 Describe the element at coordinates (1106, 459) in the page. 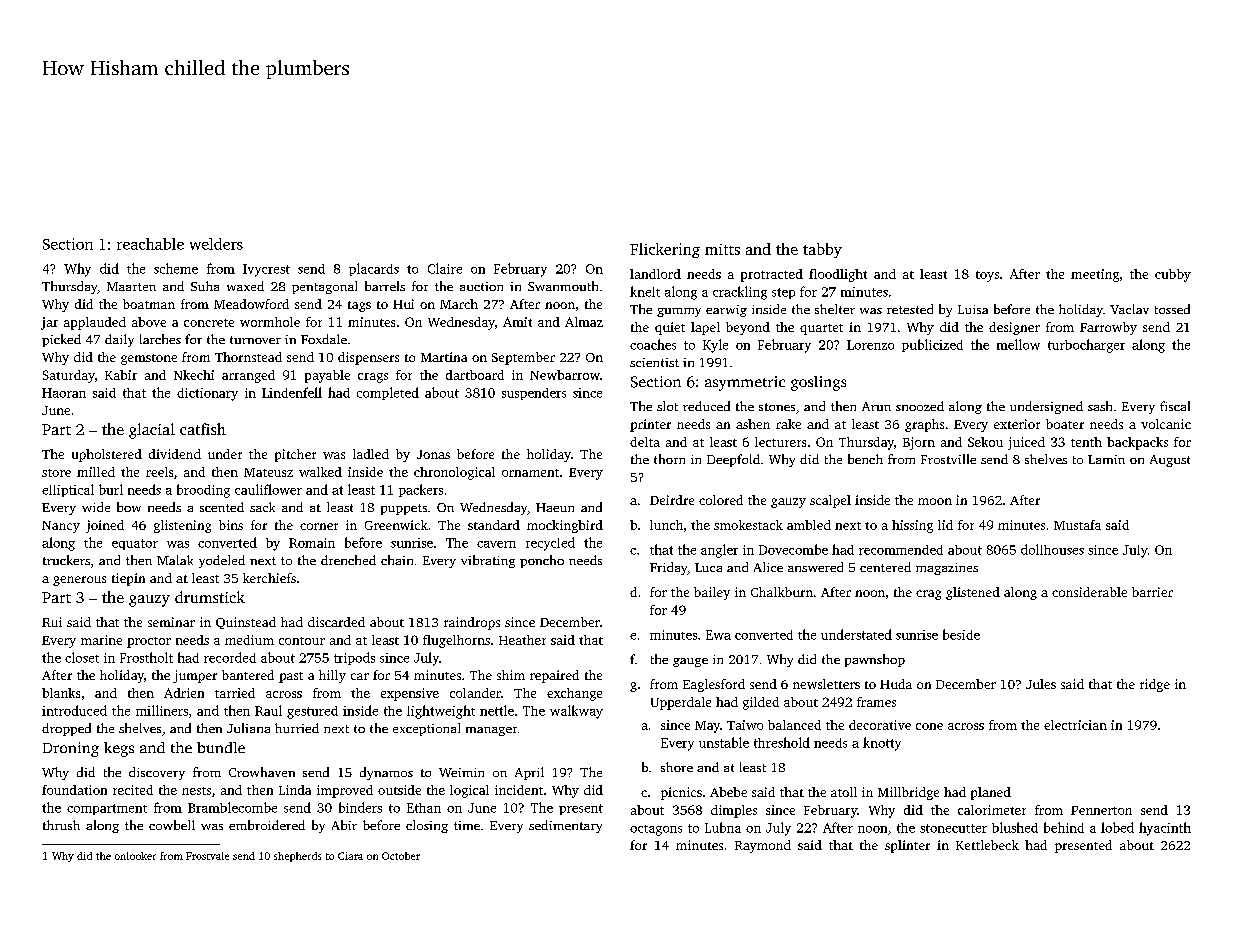

I see `Lamin` at that location.
